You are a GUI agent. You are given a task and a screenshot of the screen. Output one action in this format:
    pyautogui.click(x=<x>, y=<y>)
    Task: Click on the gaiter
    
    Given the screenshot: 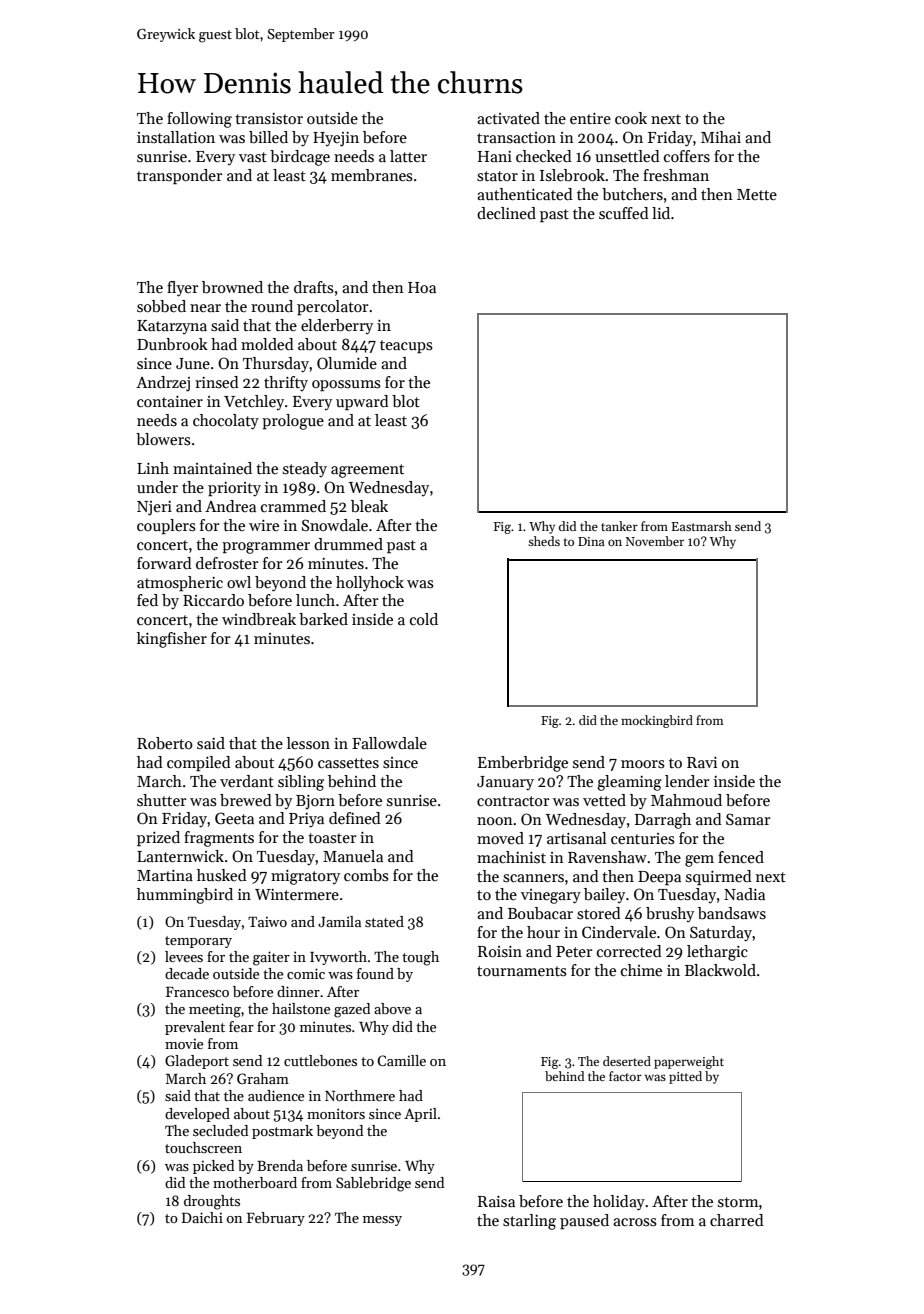 What is the action you would take?
    pyautogui.click(x=271, y=958)
